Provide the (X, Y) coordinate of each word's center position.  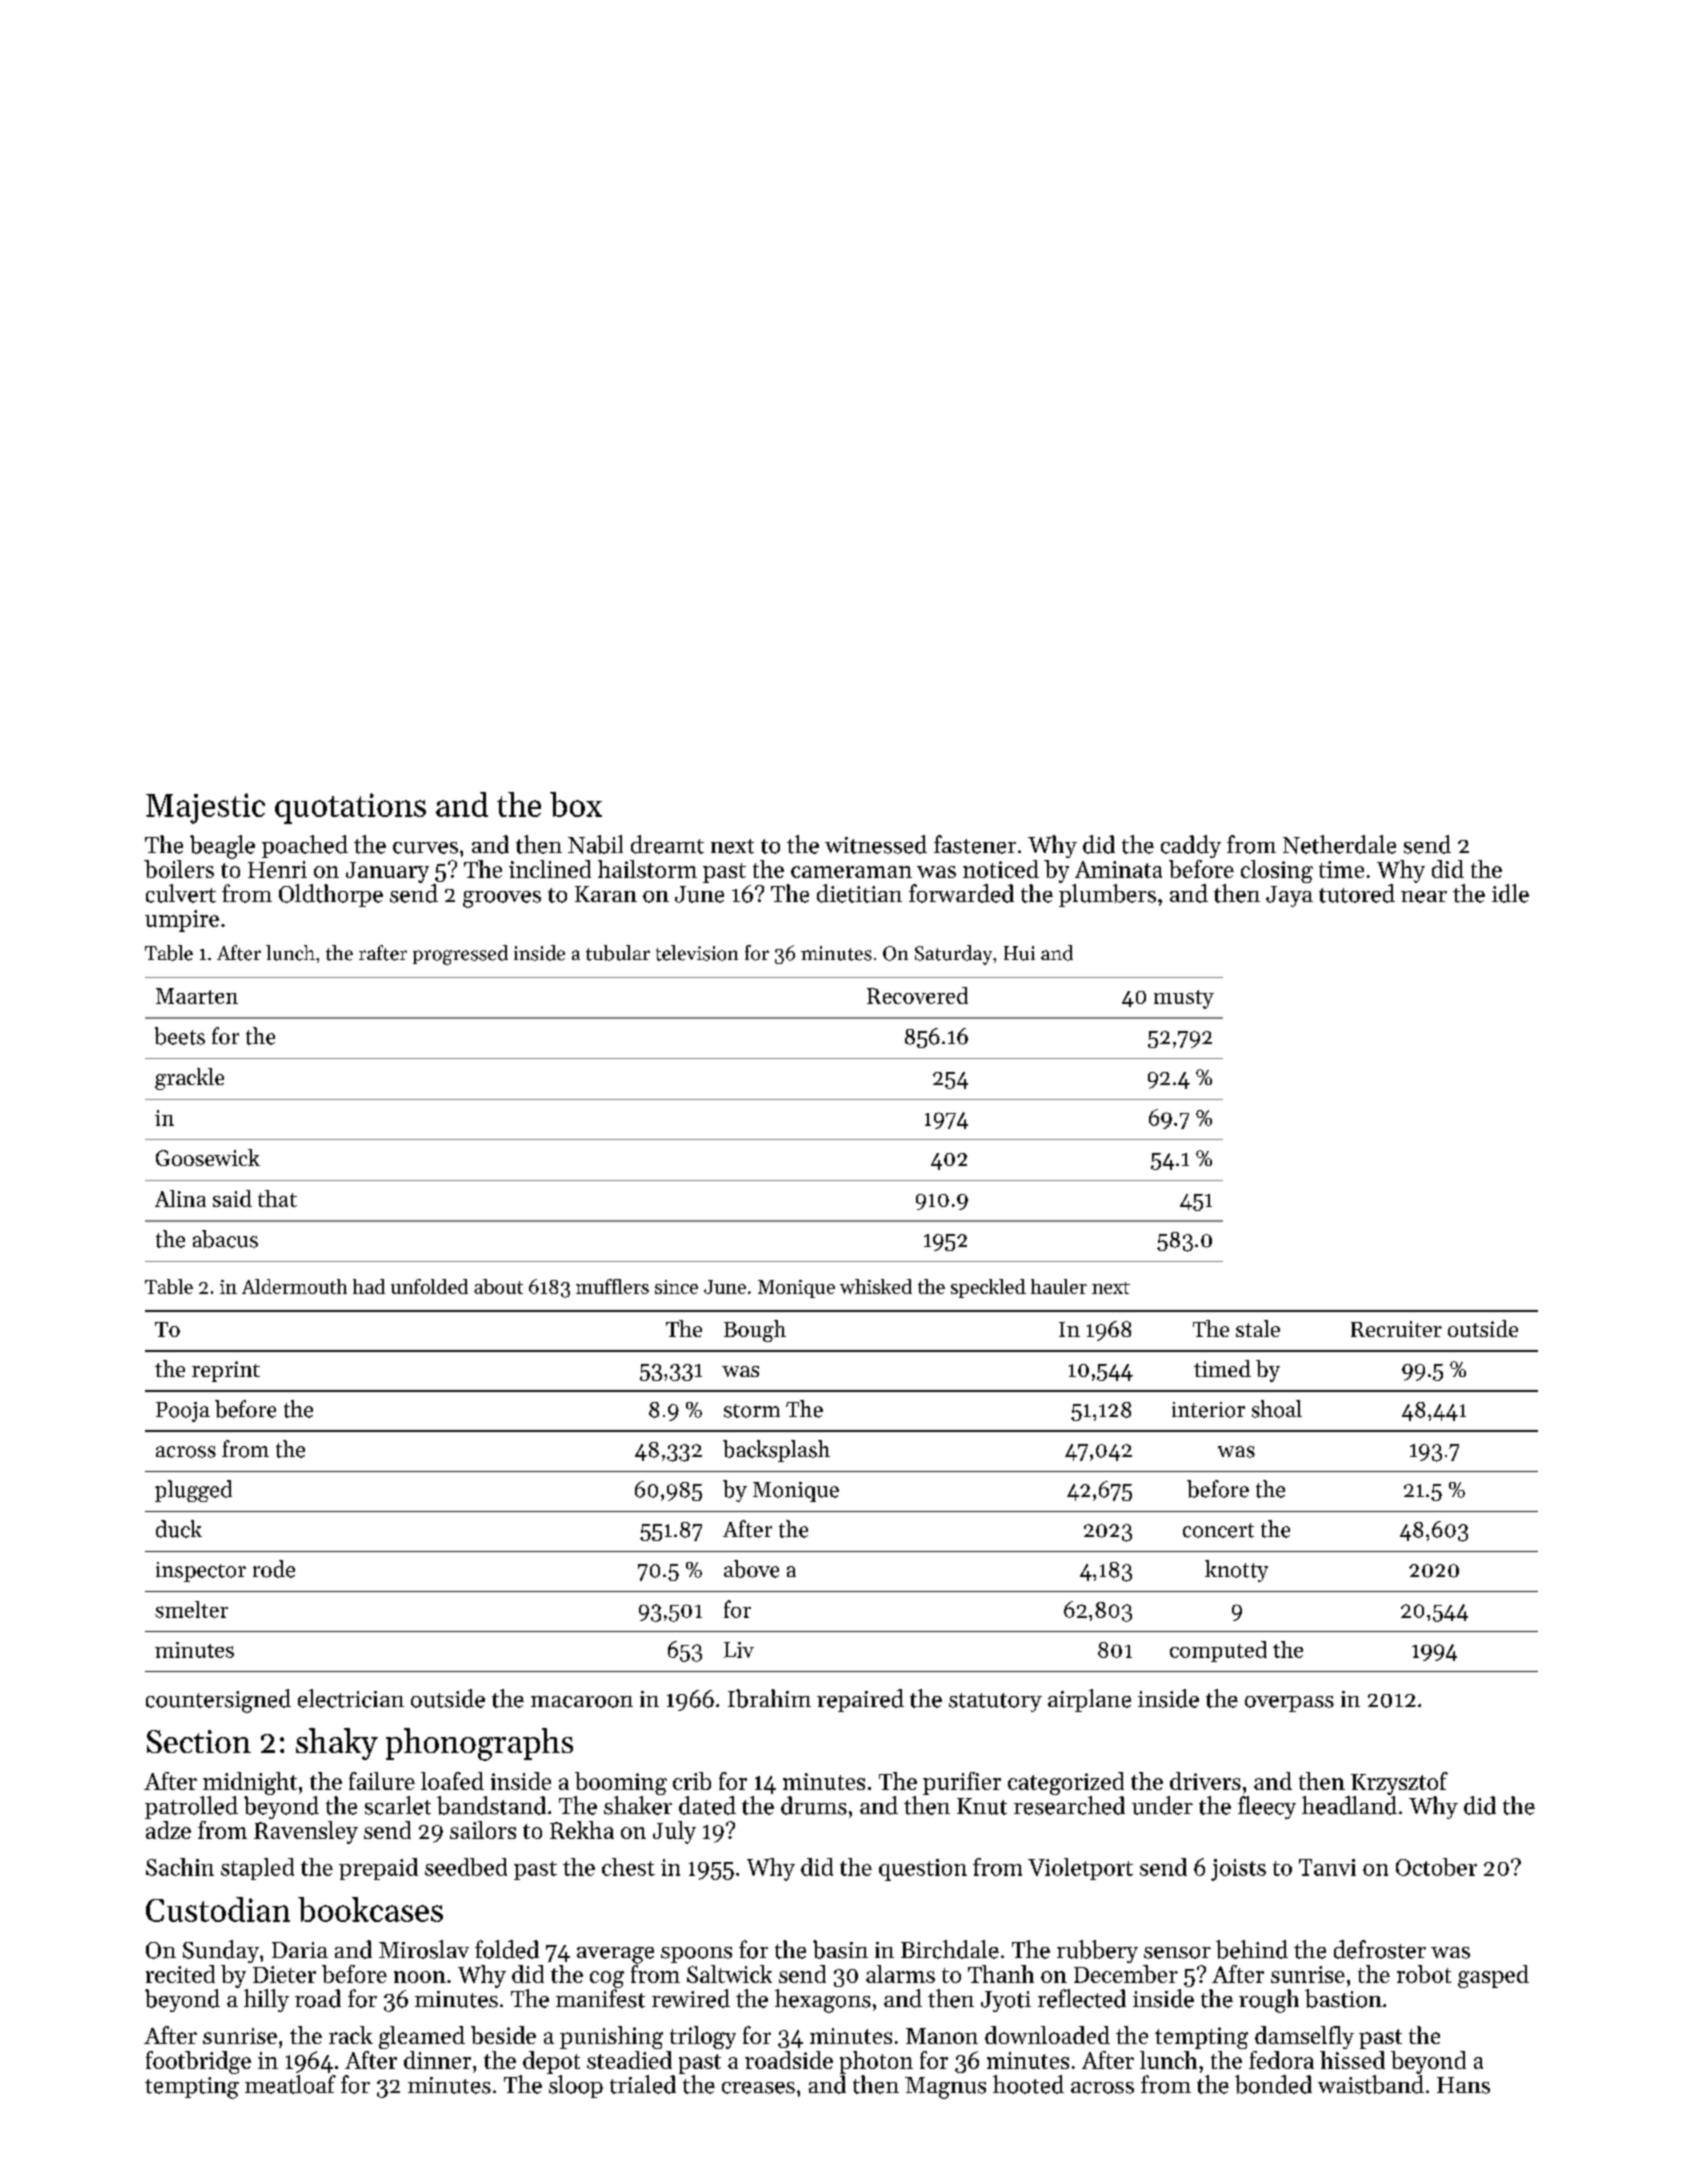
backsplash (776, 1451)
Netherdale (1339, 844)
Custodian (218, 1909)
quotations (350, 808)
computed (1218, 1651)
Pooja (183, 1412)
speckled (988, 1288)
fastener (975, 844)
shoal (1277, 1409)
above (751, 1569)
